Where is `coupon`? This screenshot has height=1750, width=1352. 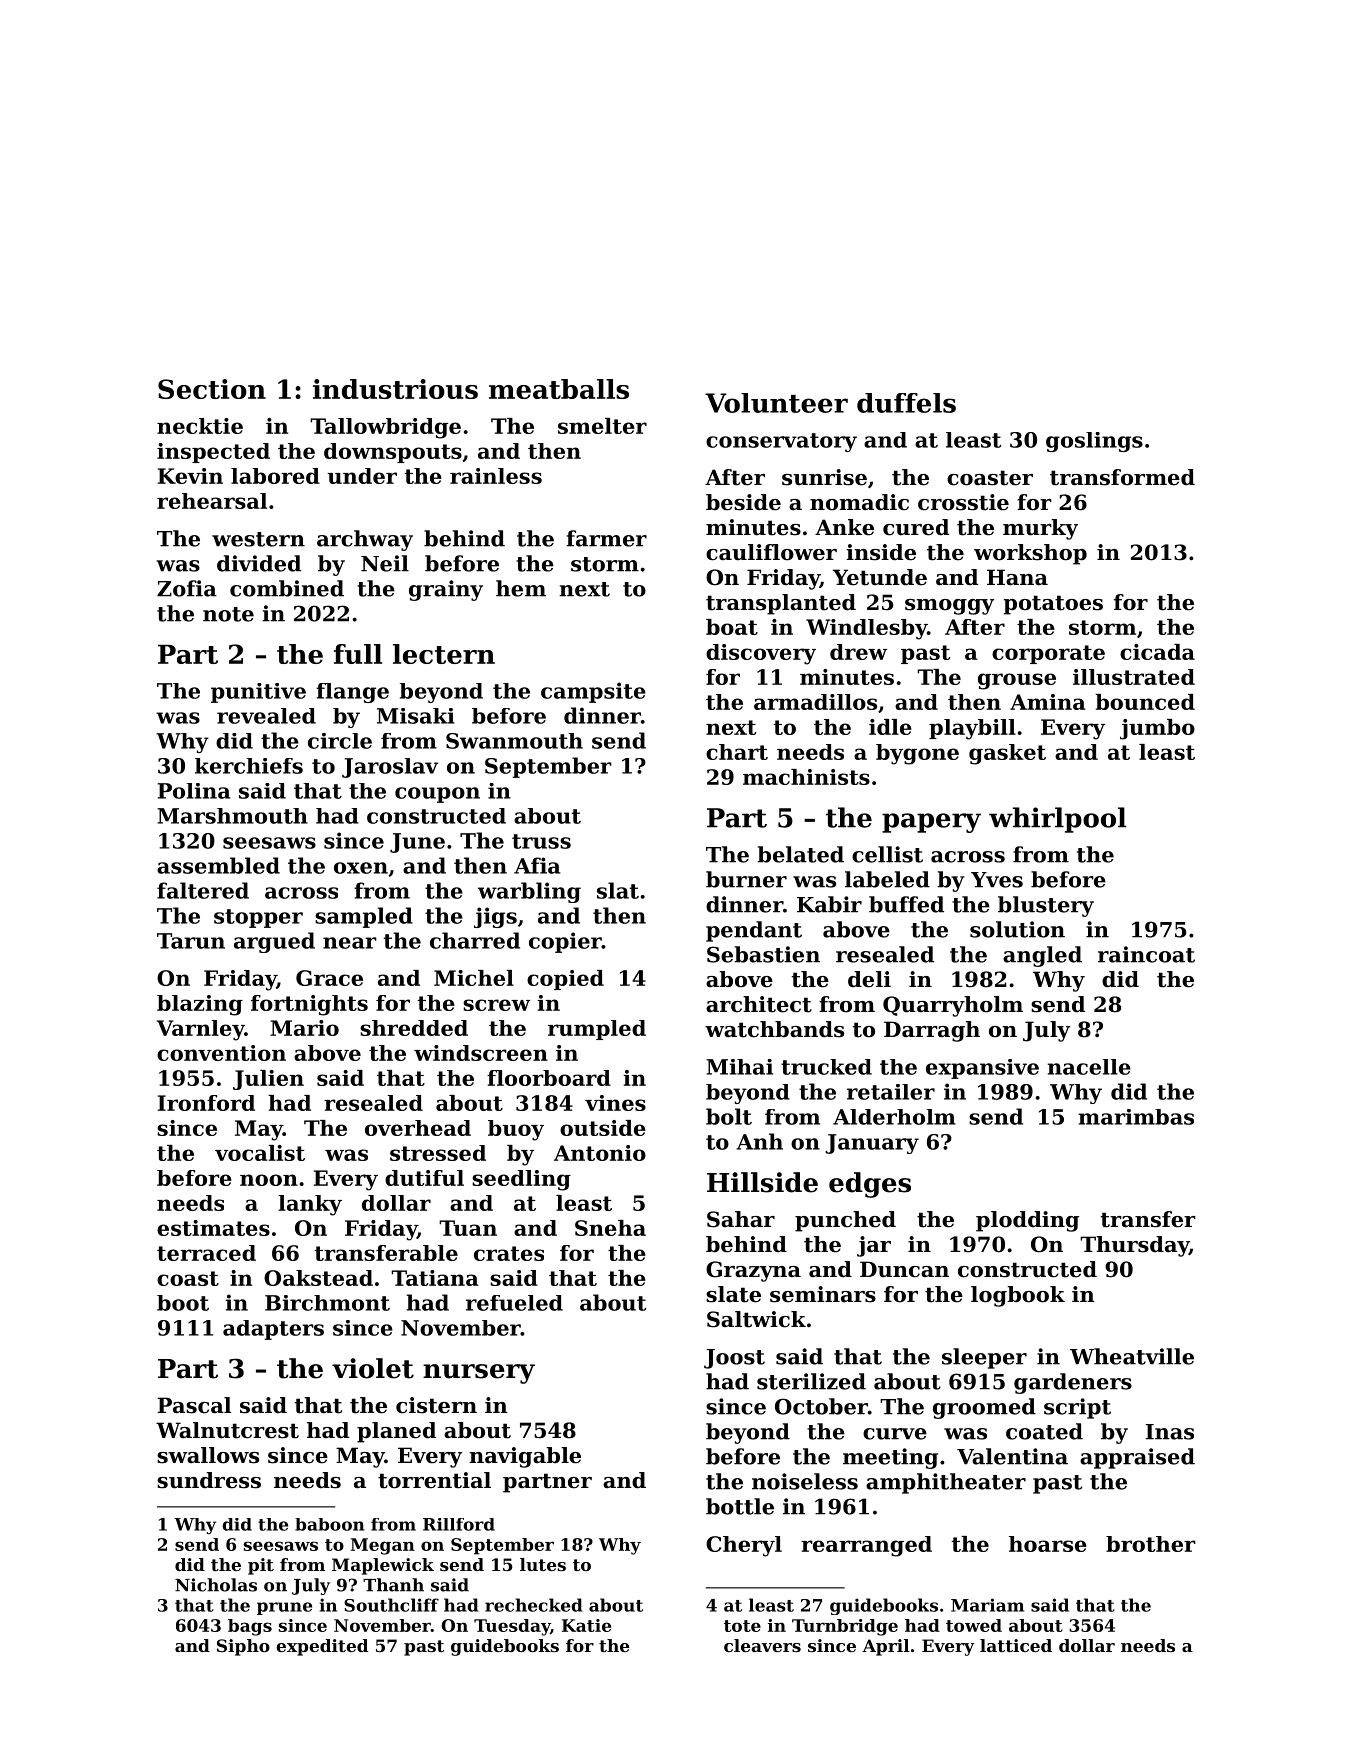 coupon is located at coordinates (437, 795).
